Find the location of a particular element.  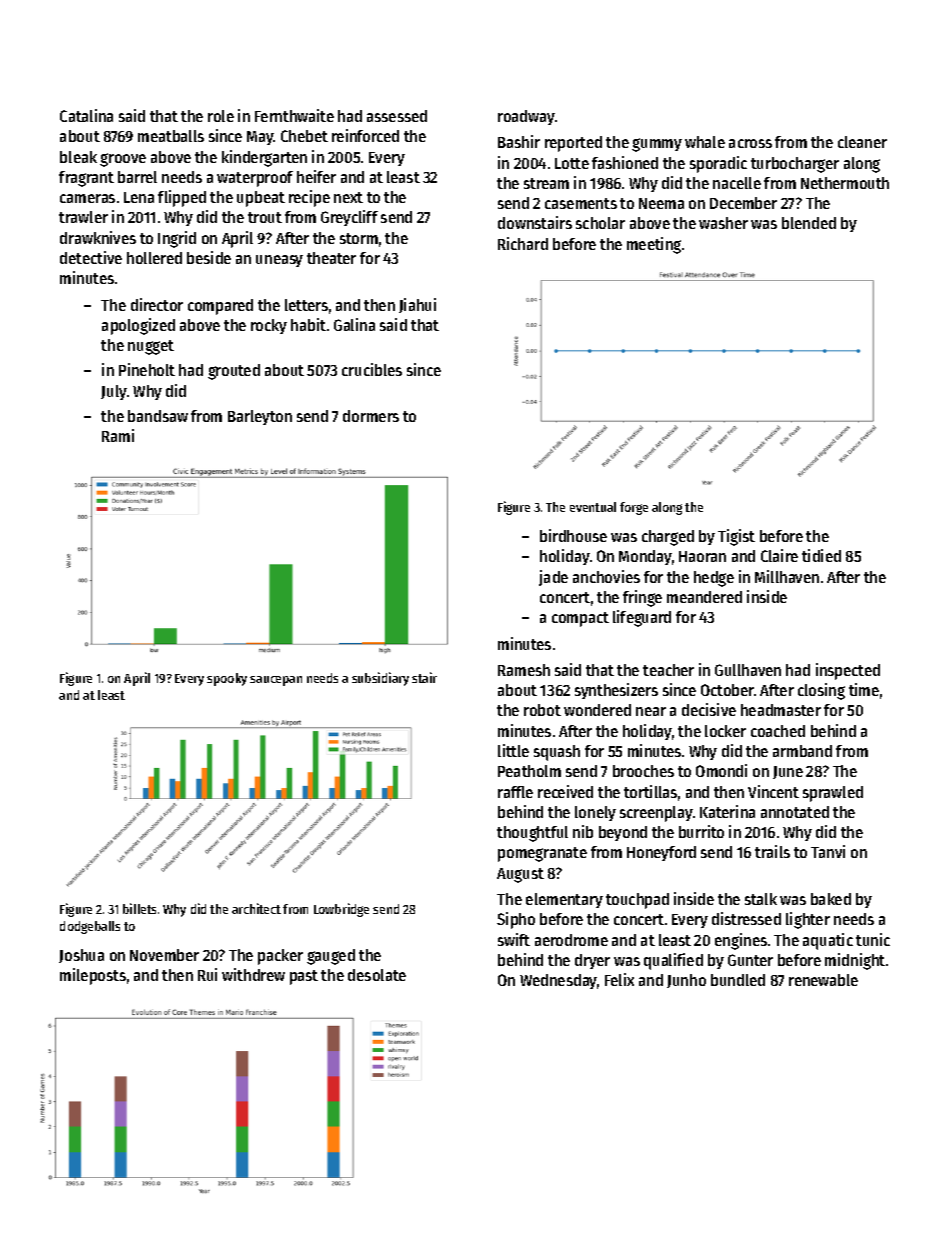

dormers is located at coordinates (371, 416).
